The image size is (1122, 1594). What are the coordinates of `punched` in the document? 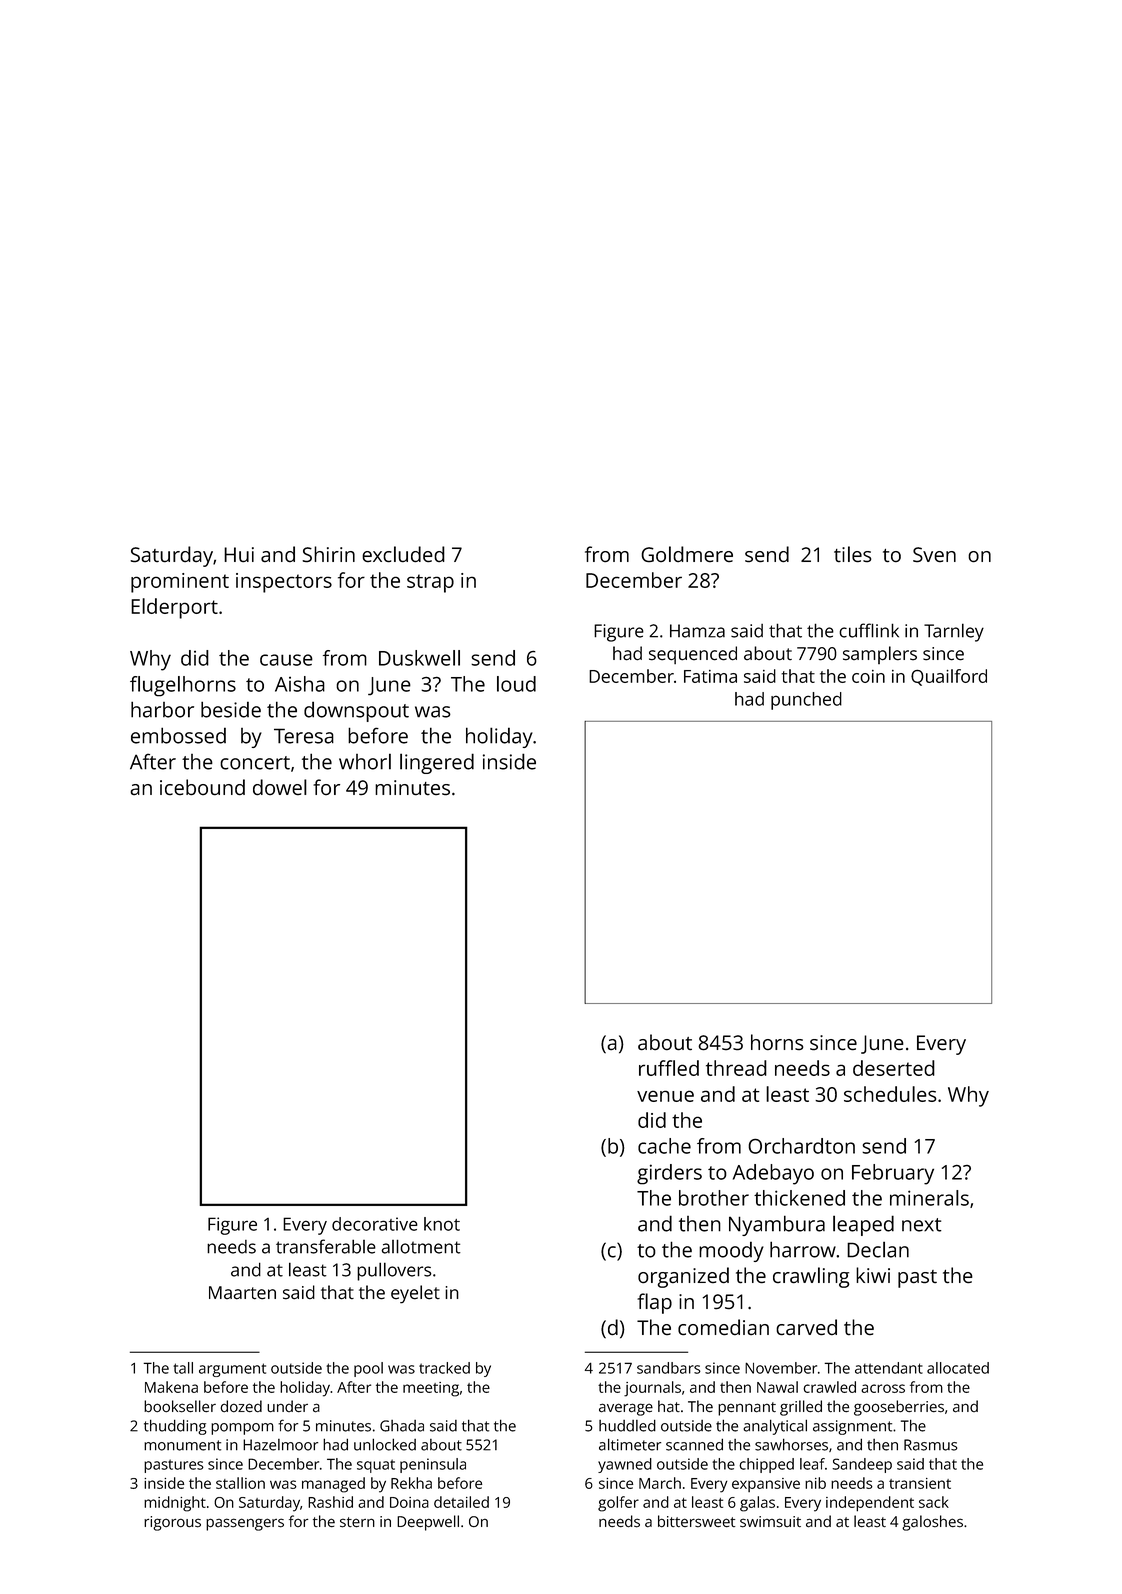 It's located at (806, 701).
